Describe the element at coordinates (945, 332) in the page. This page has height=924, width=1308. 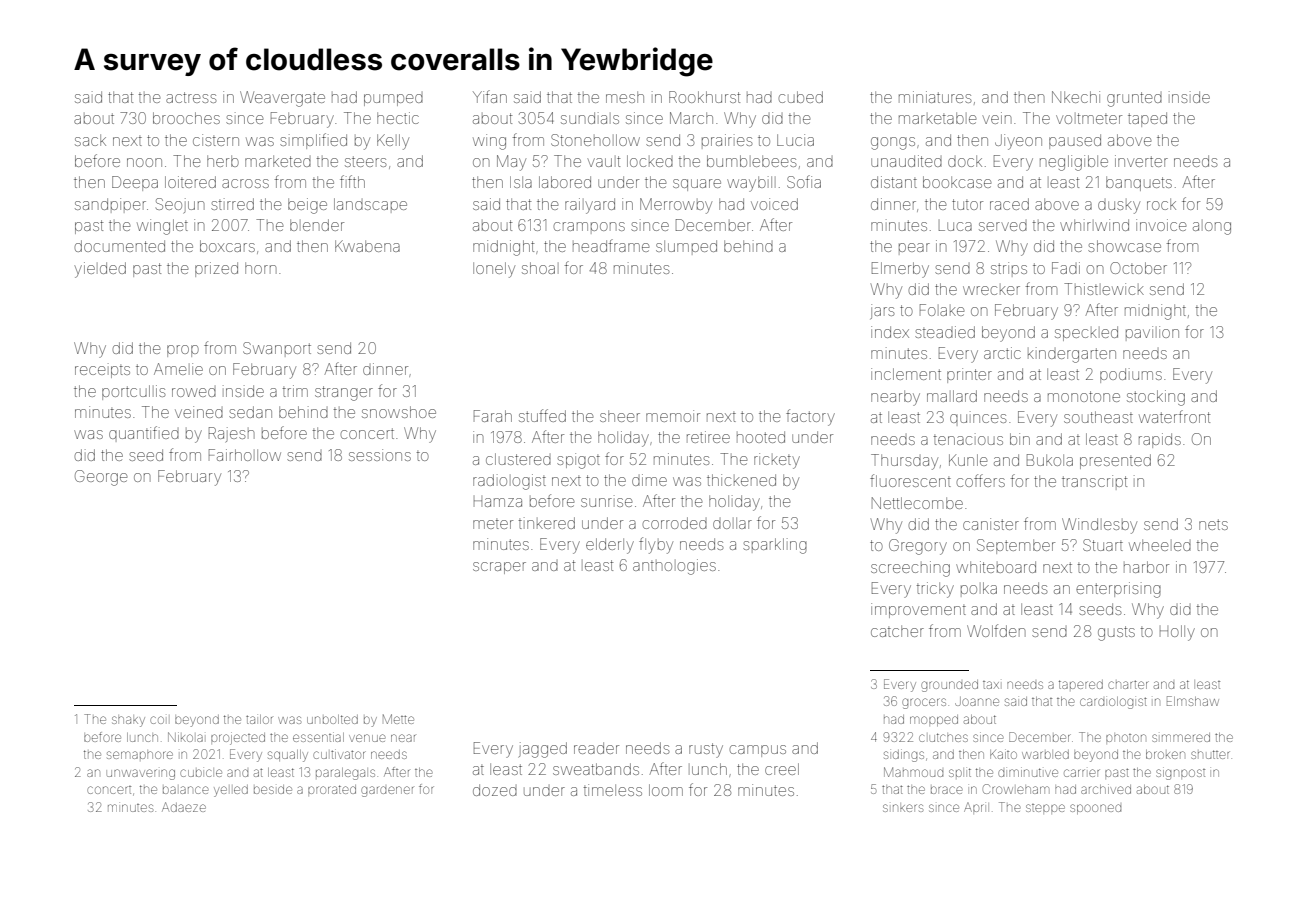
I see `steadied` at that location.
